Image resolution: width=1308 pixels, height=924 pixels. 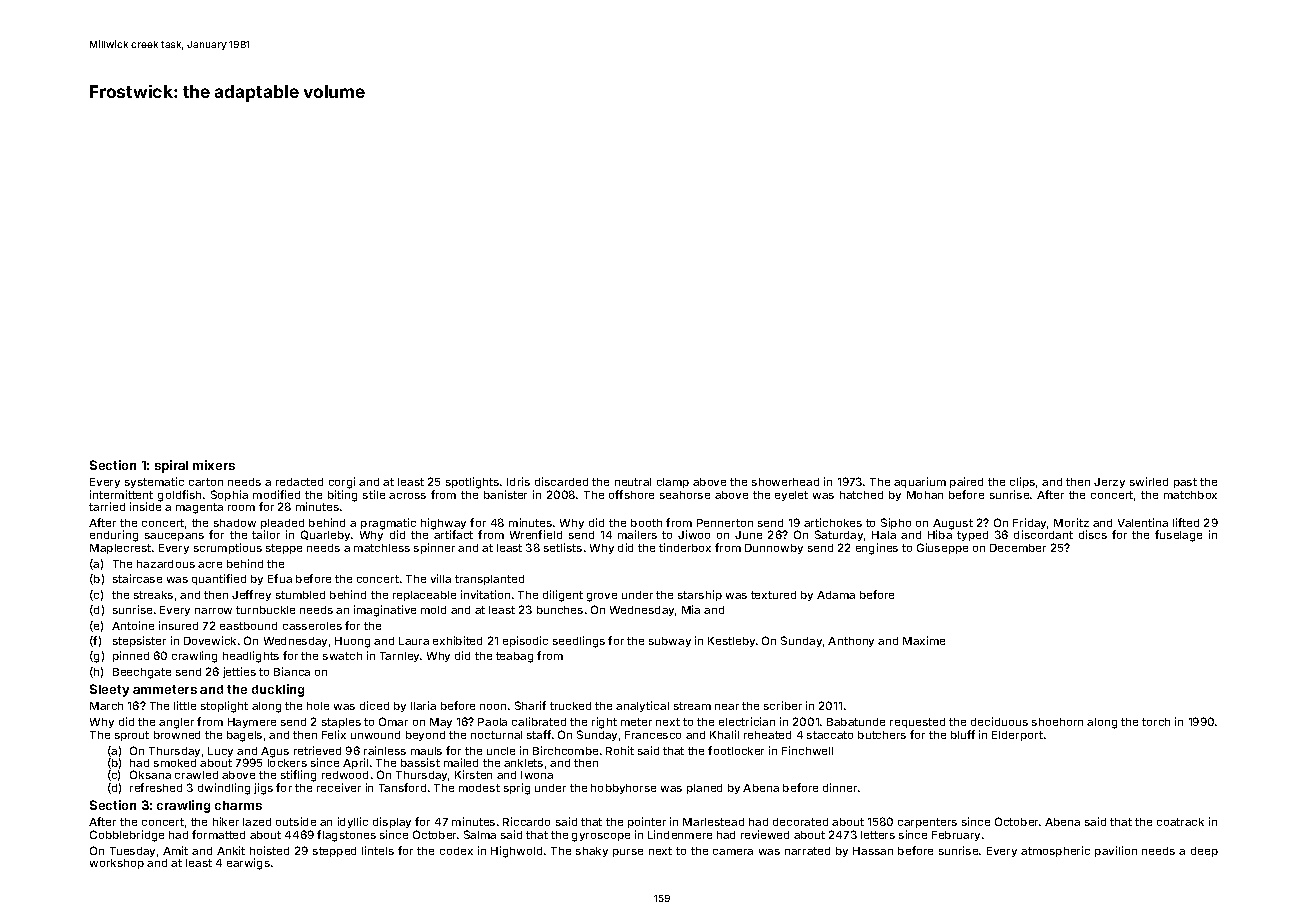 What do you see at coordinates (239, 672) in the screenshot?
I see `jetties` at bounding box center [239, 672].
